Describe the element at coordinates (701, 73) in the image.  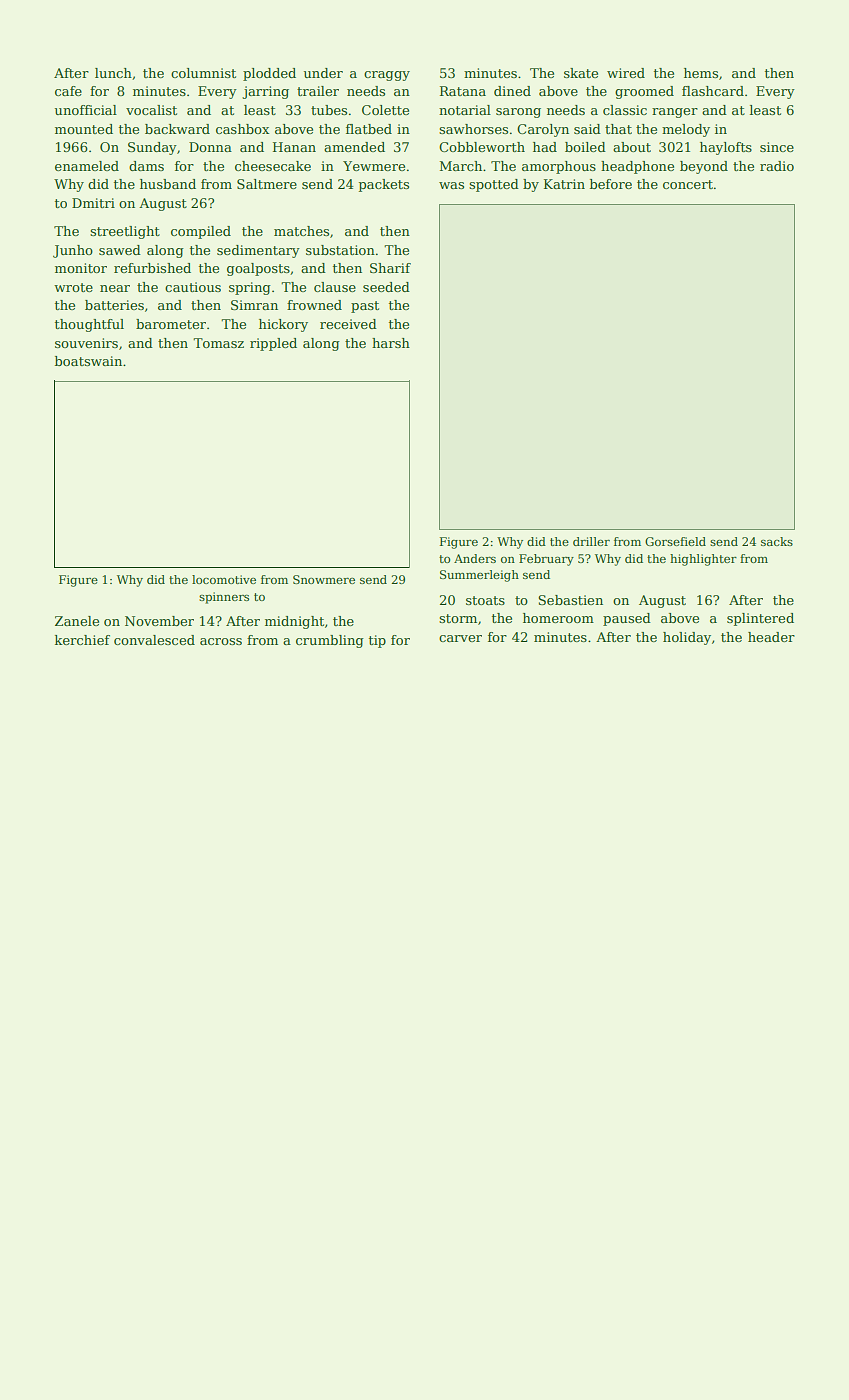
I see `hems` at that location.
